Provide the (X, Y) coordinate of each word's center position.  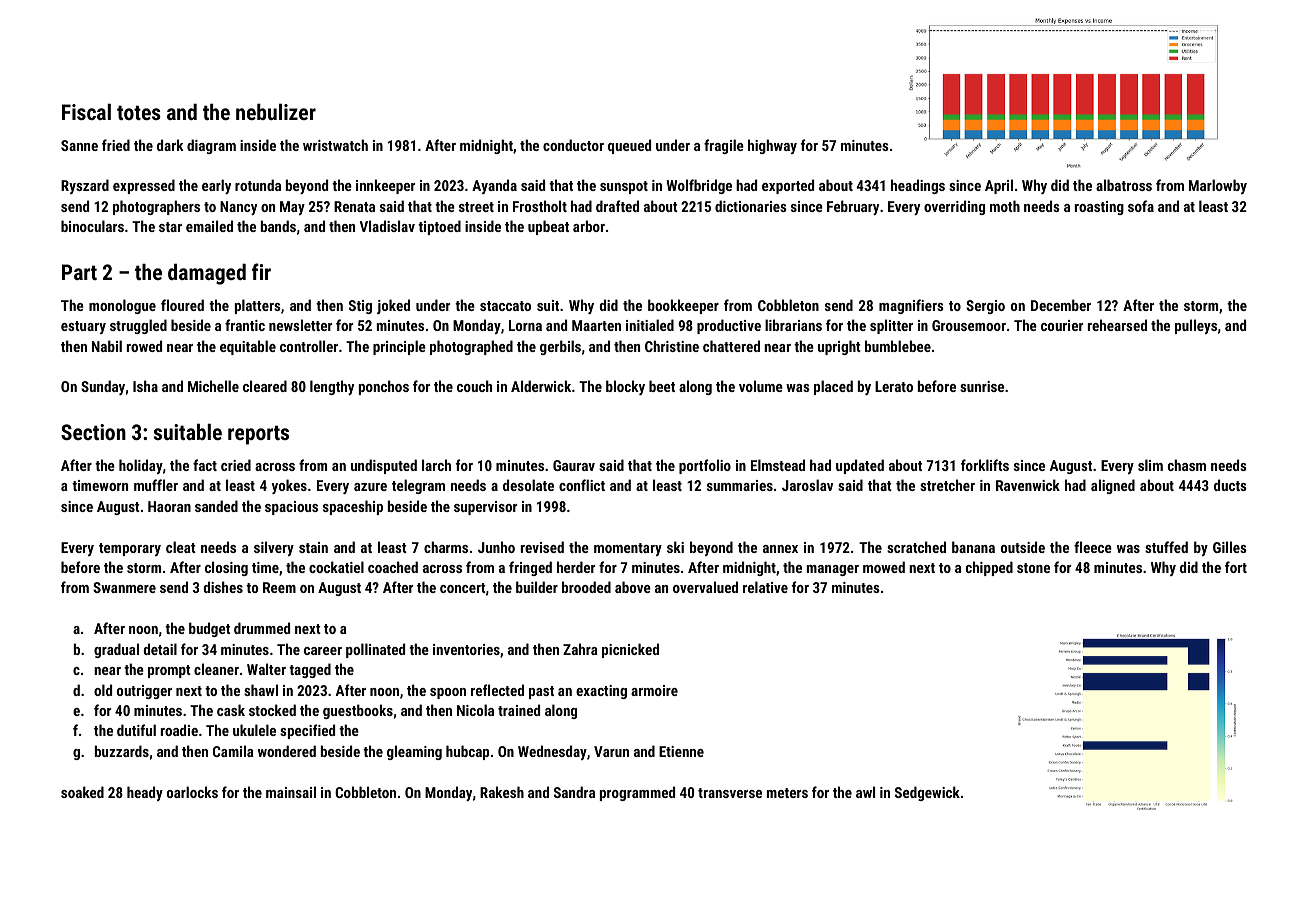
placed (833, 387)
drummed (262, 628)
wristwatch (335, 145)
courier (1062, 325)
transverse (730, 793)
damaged (207, 274)
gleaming (414, 752)
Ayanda (494, 186)
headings (918, 186)
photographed (471, 347)
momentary (628, 549)
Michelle (213, 386)
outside (1023, 547)
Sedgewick (927, 793)
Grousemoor (969, 325)
